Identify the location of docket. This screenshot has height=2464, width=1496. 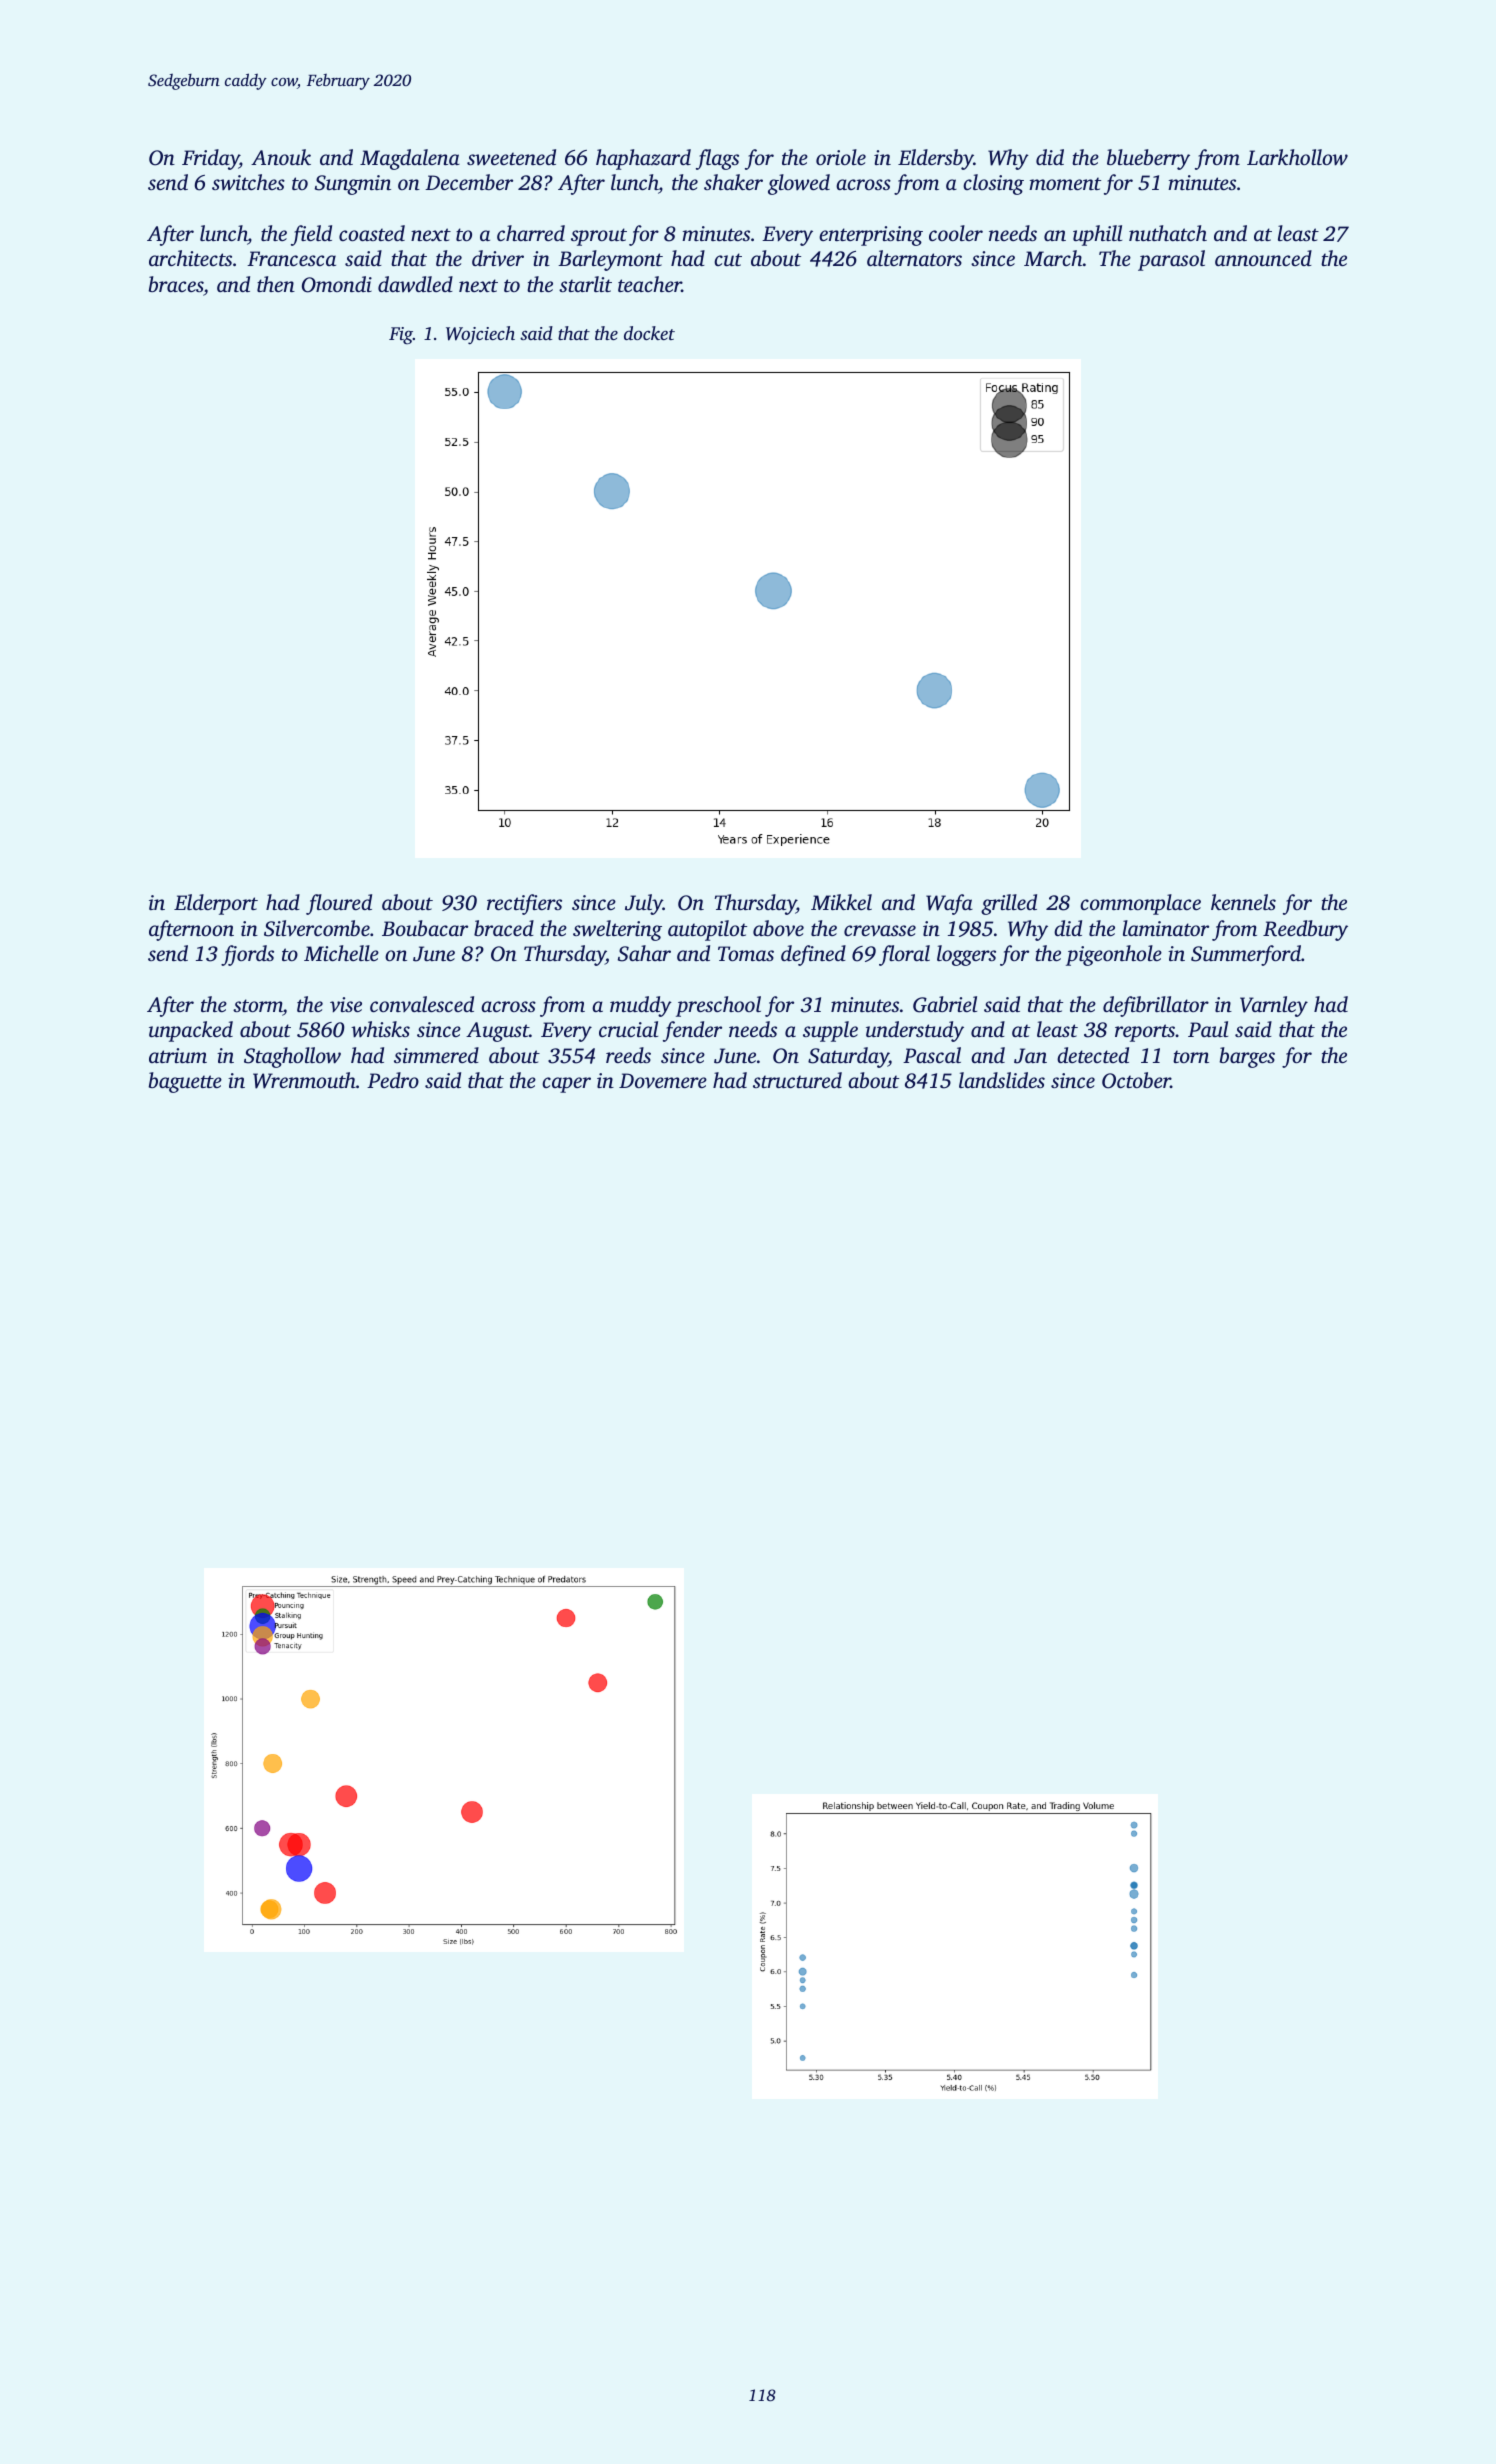
(649, 333).
